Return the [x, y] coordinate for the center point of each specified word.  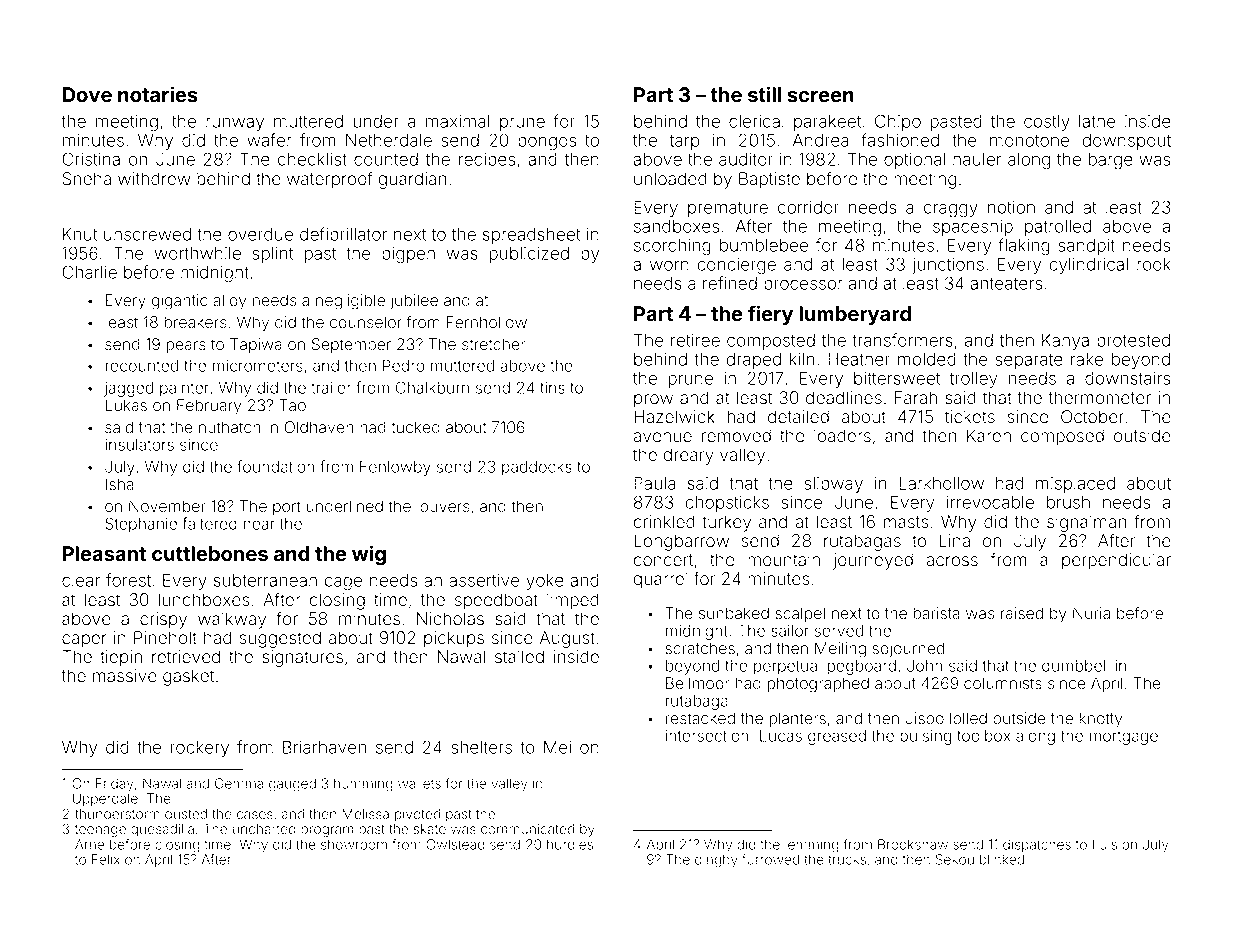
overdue [260, 234]
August [567, 639]
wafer [269, 140]
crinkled [664, 522]
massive [125, 676]
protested [1133, 342]
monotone [1029, 141]
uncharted [264, 829]
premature [728, 209]
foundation [276, 466]
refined [730, 283]
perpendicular [1116, 561]
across [952, 561]
